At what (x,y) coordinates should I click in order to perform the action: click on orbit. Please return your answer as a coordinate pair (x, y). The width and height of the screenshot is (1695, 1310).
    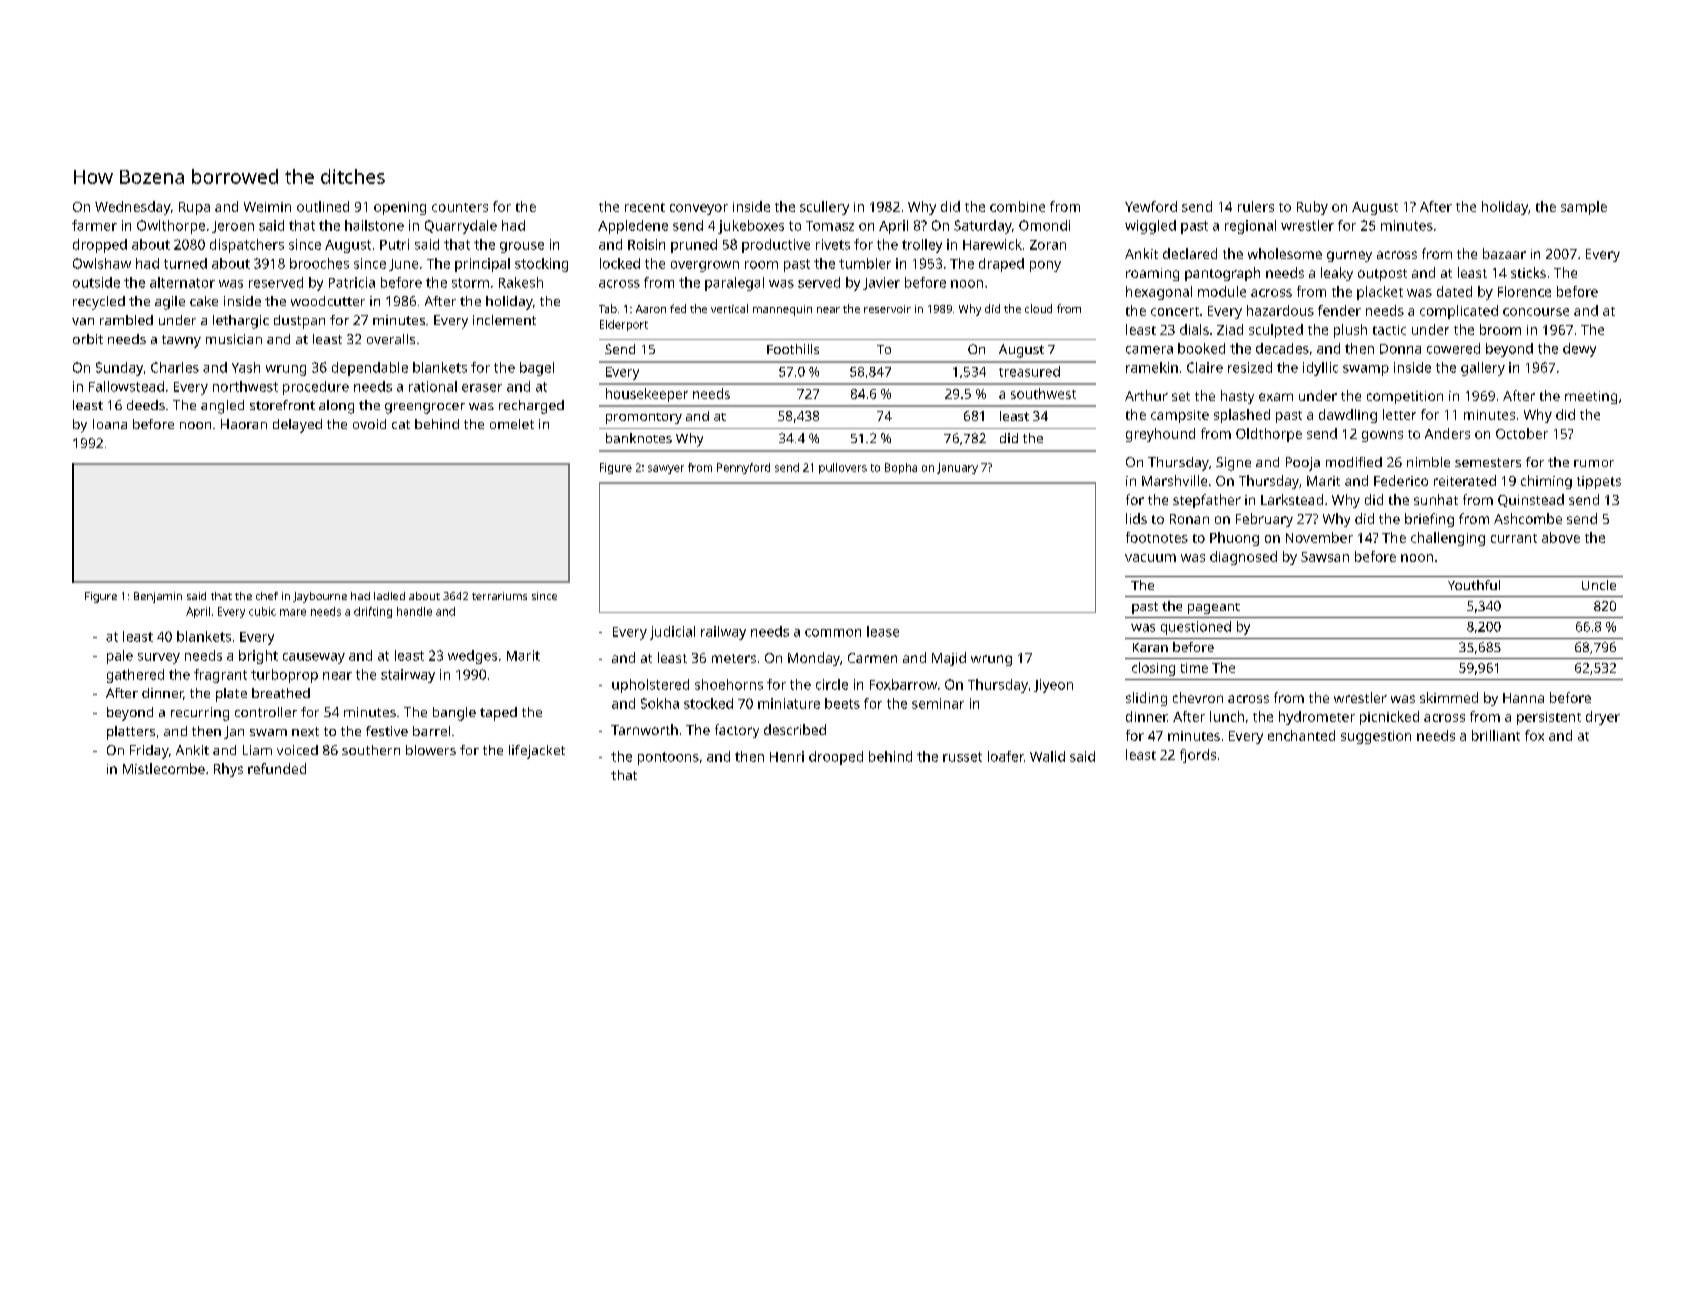
    Looking at the image, I should click on (88, 339).
